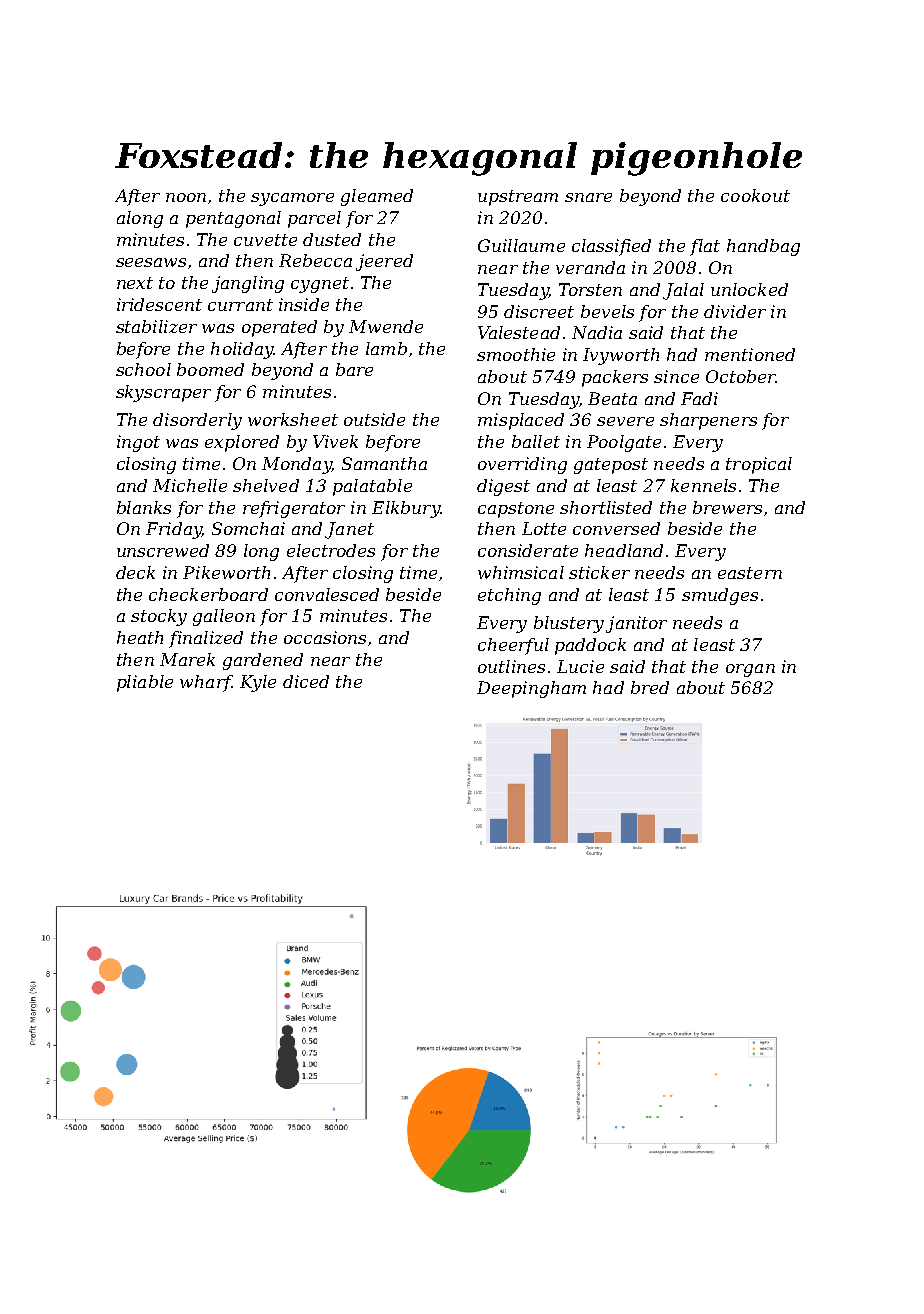 This screenshot has height=1314, width=924. Describe the element at coordinates (135, 283) in the screenshot. I see `next` at that location.
